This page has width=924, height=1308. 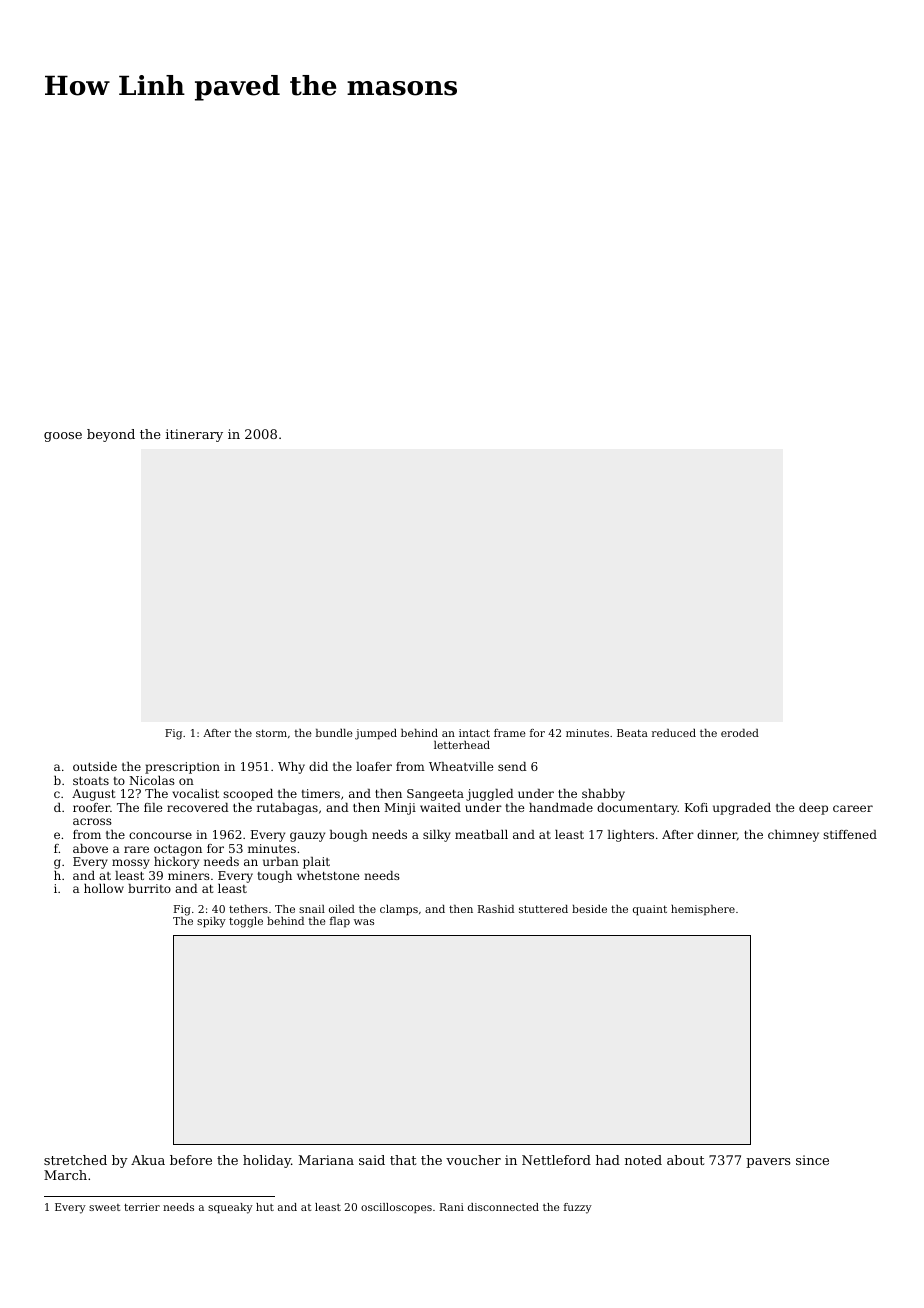 I want to click on outside, so click(x=95, y=766).
